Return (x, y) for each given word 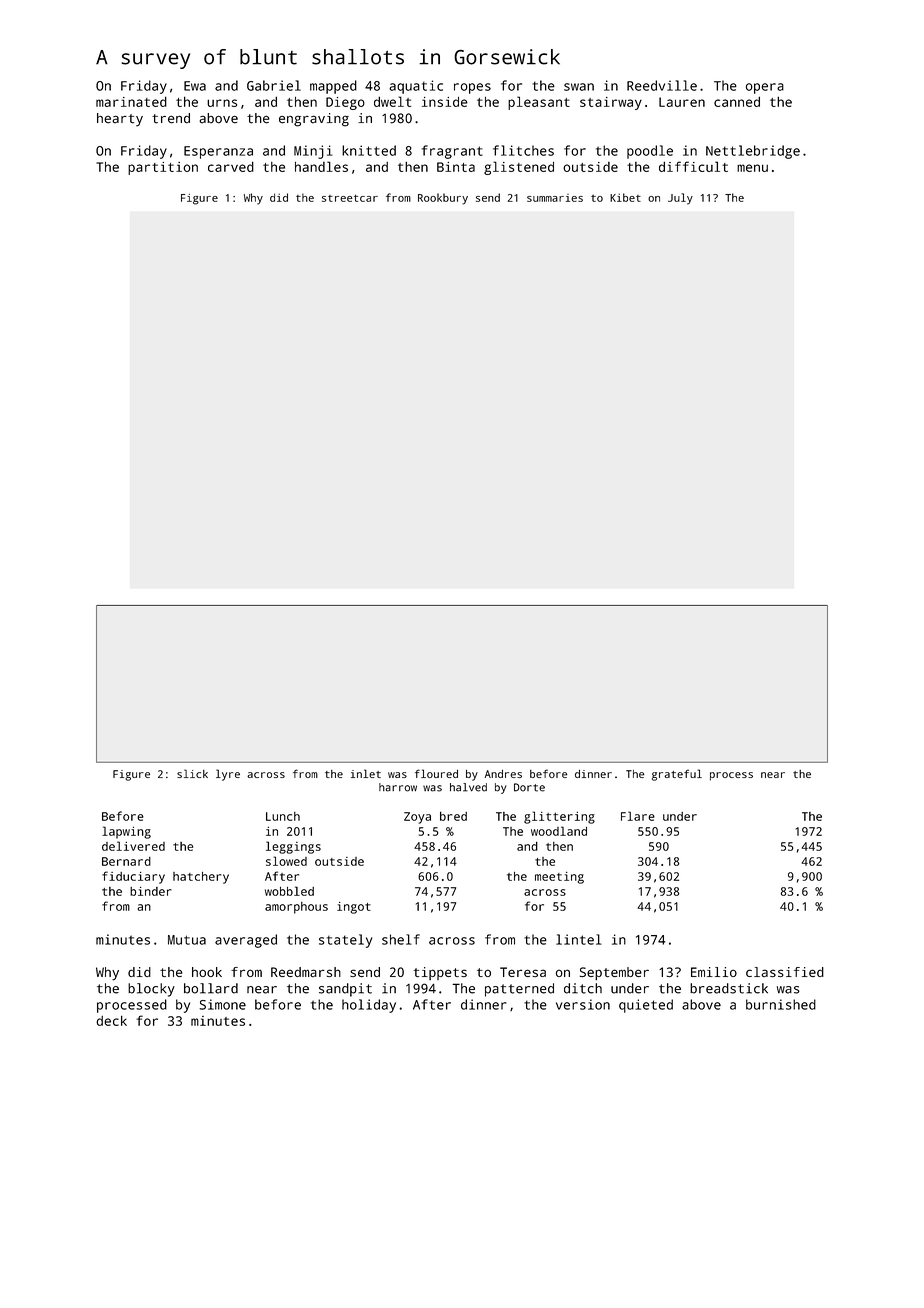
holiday (369, 1006)
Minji (313, 152)
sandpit (345, 990)
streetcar (350, 198)
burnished (781, 1004)
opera (765, 88)
